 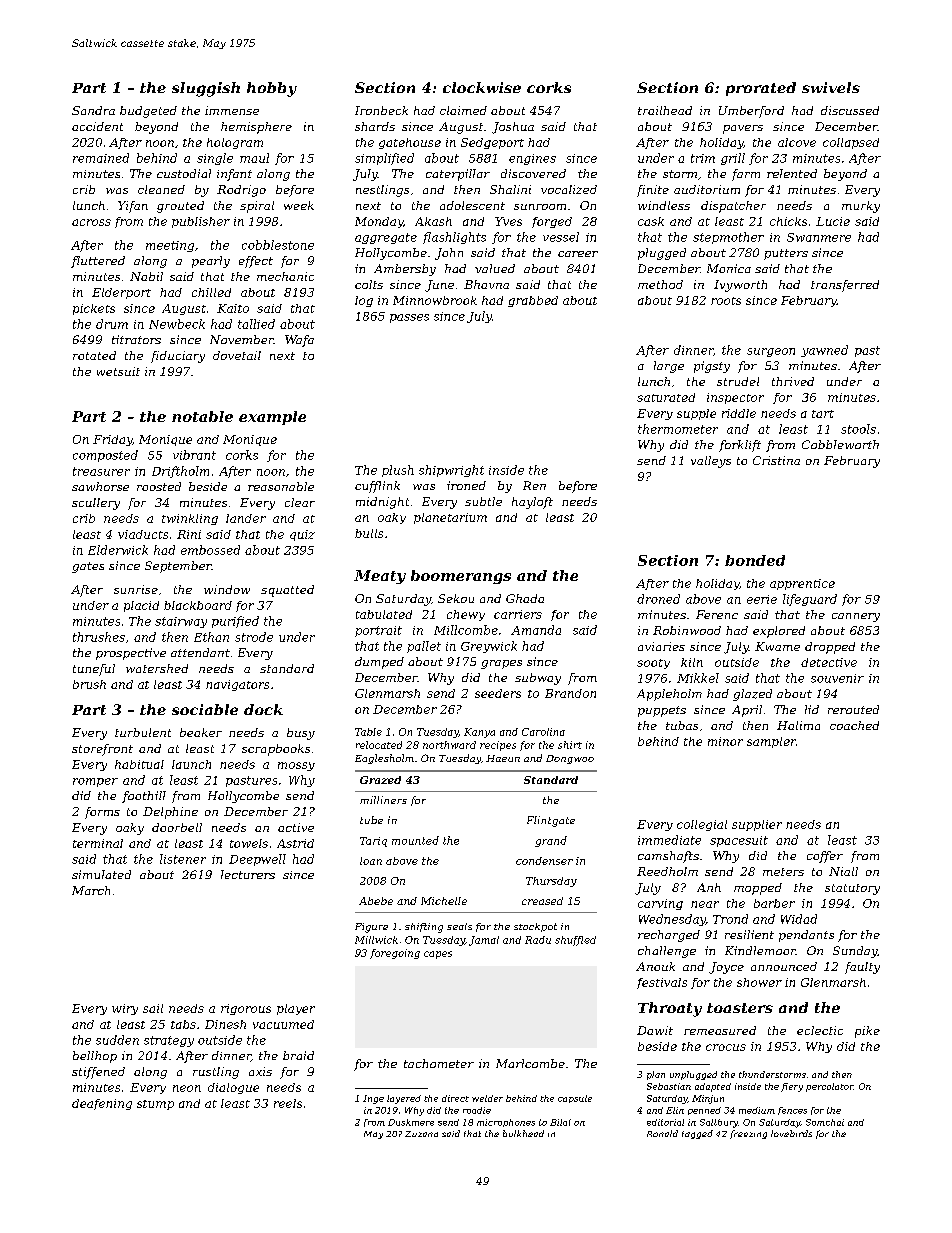 I want to click on roadie, so click(x=477, y=1110).
